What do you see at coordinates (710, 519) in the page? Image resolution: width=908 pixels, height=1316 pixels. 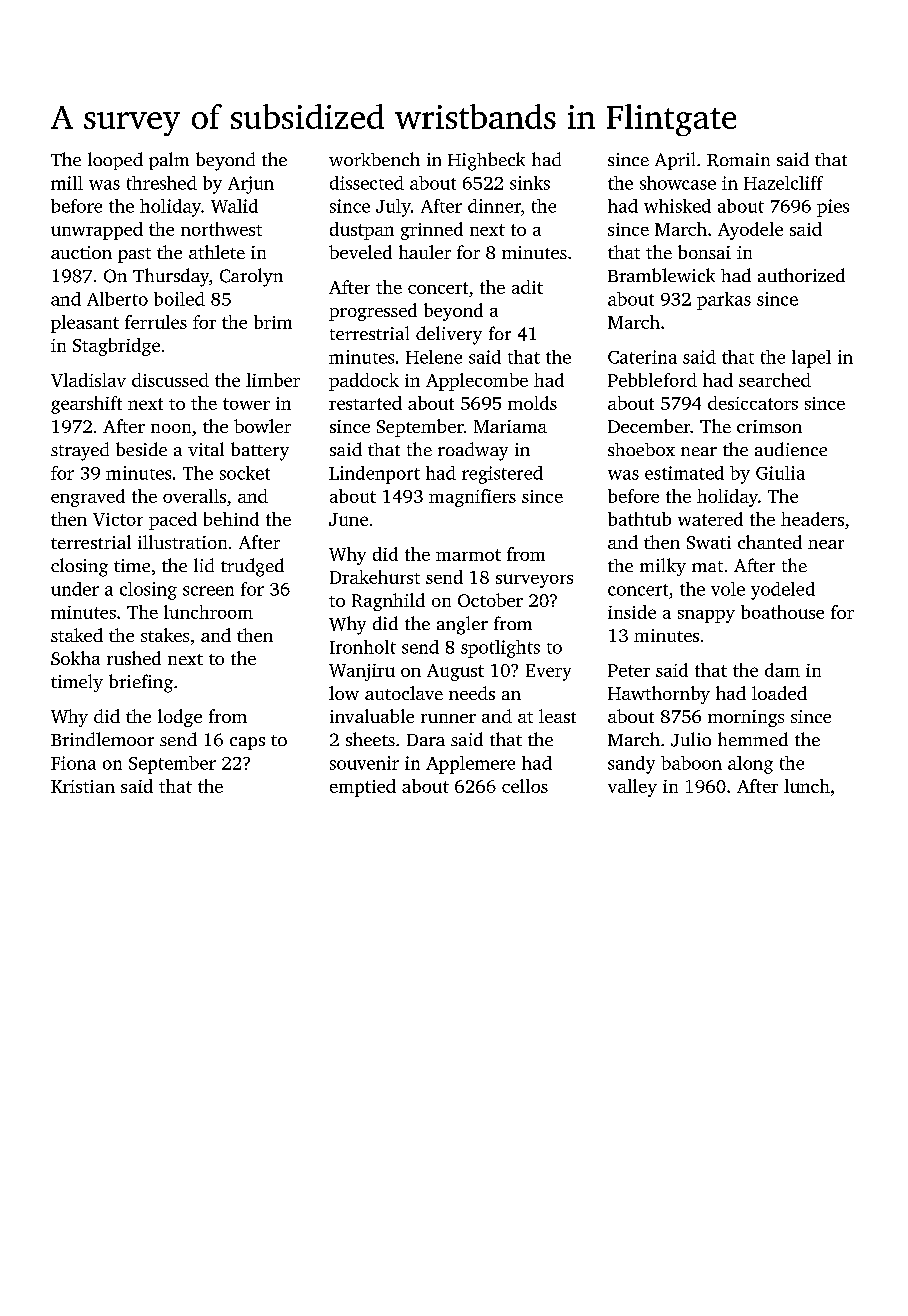 I see `watered` at bounding box center [710, 519].
